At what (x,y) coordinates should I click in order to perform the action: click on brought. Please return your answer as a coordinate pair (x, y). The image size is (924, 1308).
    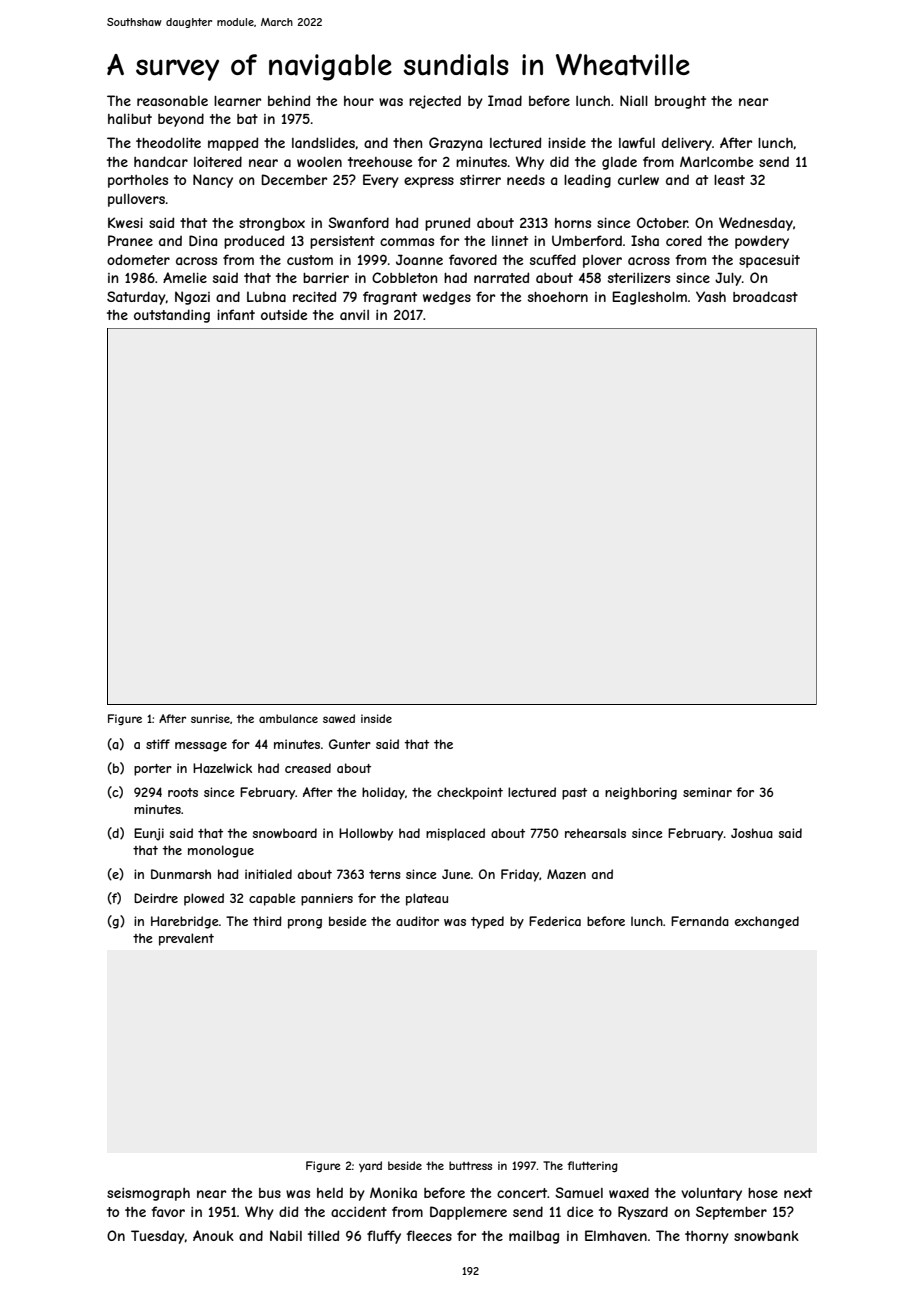
    Looking at the image, I should click on (680, 102).
